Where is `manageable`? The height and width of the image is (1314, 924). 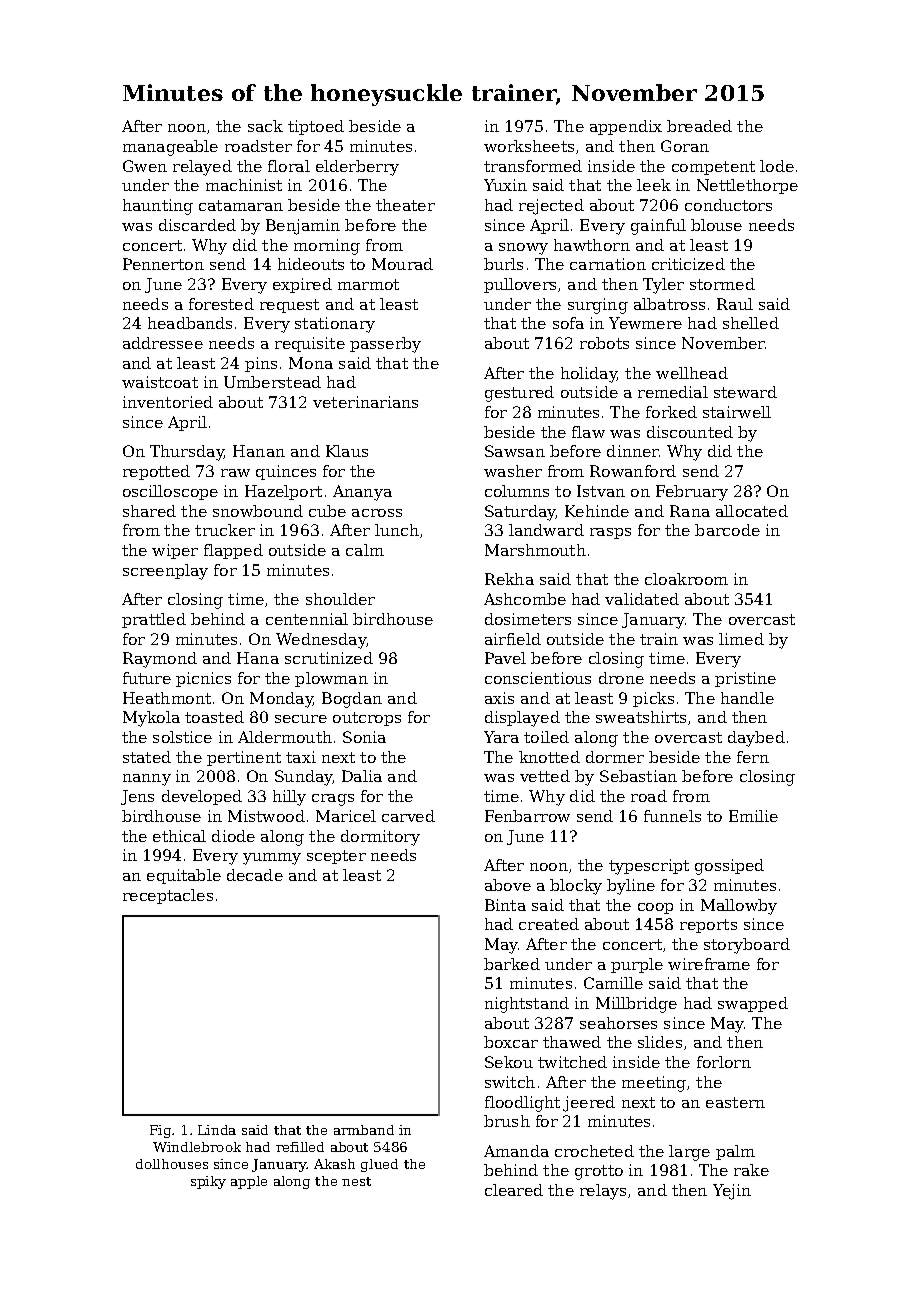
manageable is located at coordinates (170, 148).
